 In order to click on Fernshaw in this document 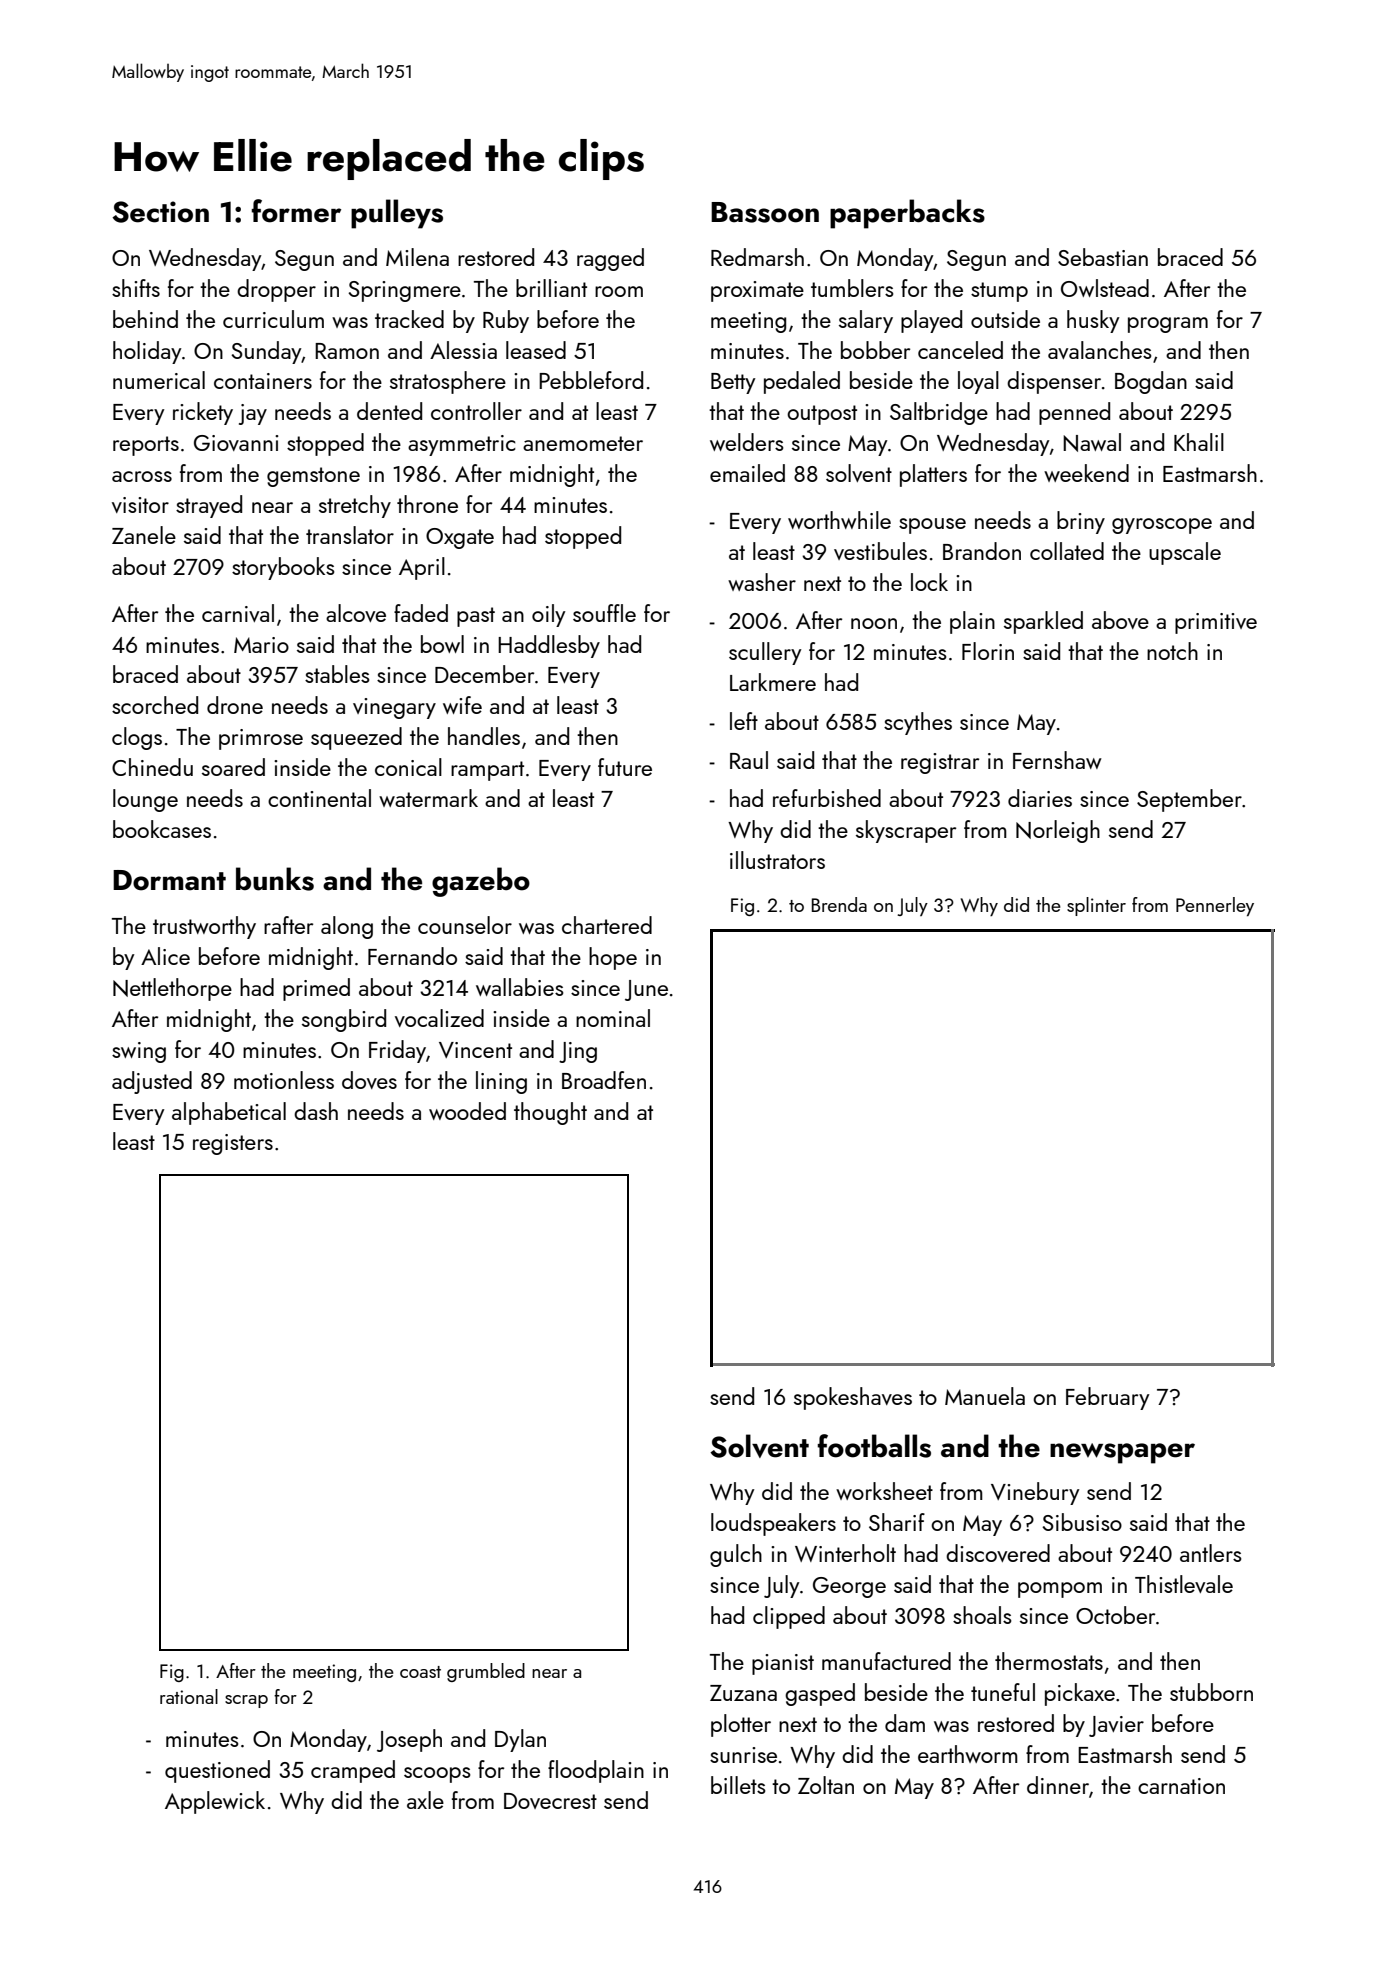, I will do `click(1057, 760)`.
